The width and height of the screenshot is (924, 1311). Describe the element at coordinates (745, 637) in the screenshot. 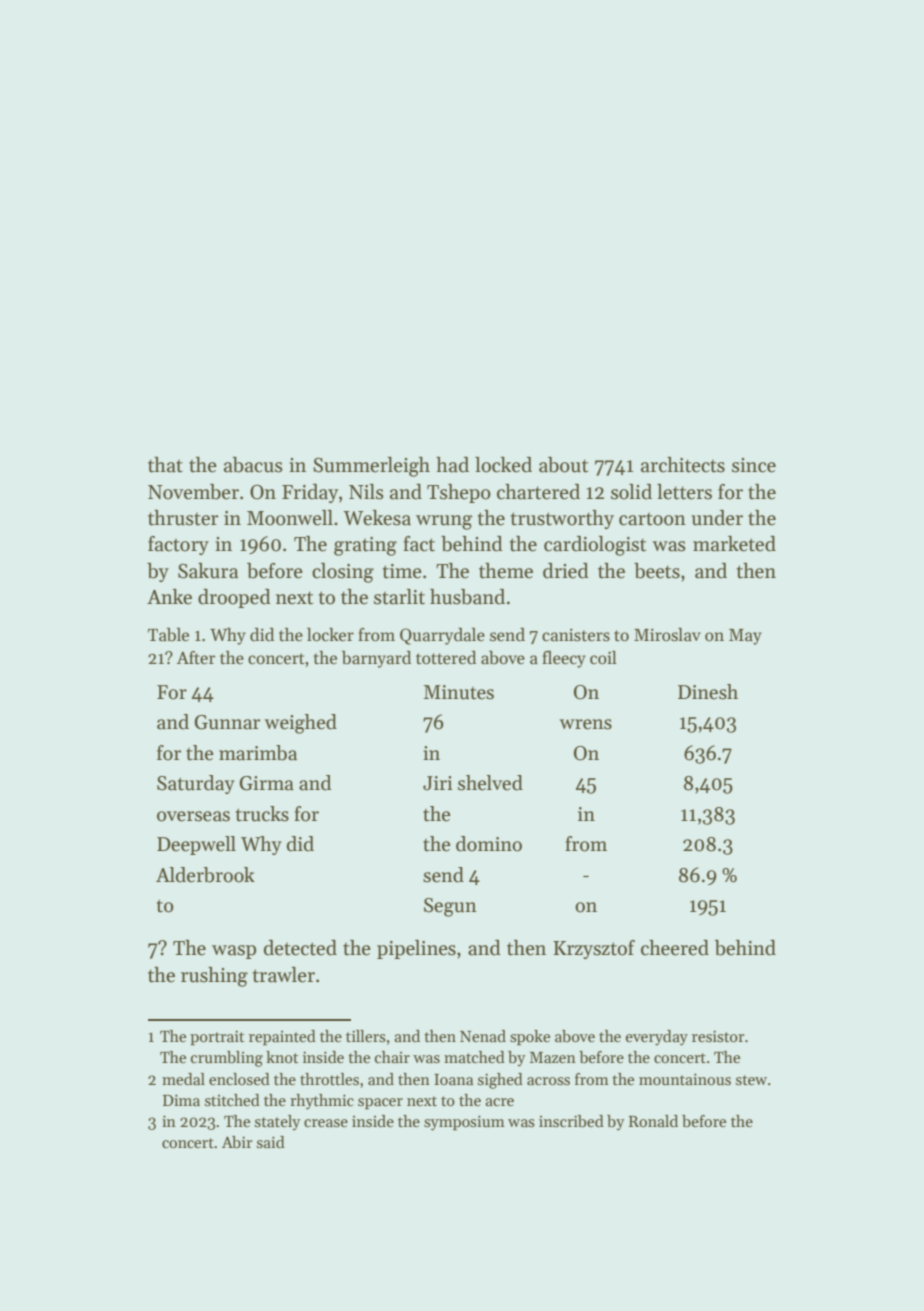

I see `May` at that location.
